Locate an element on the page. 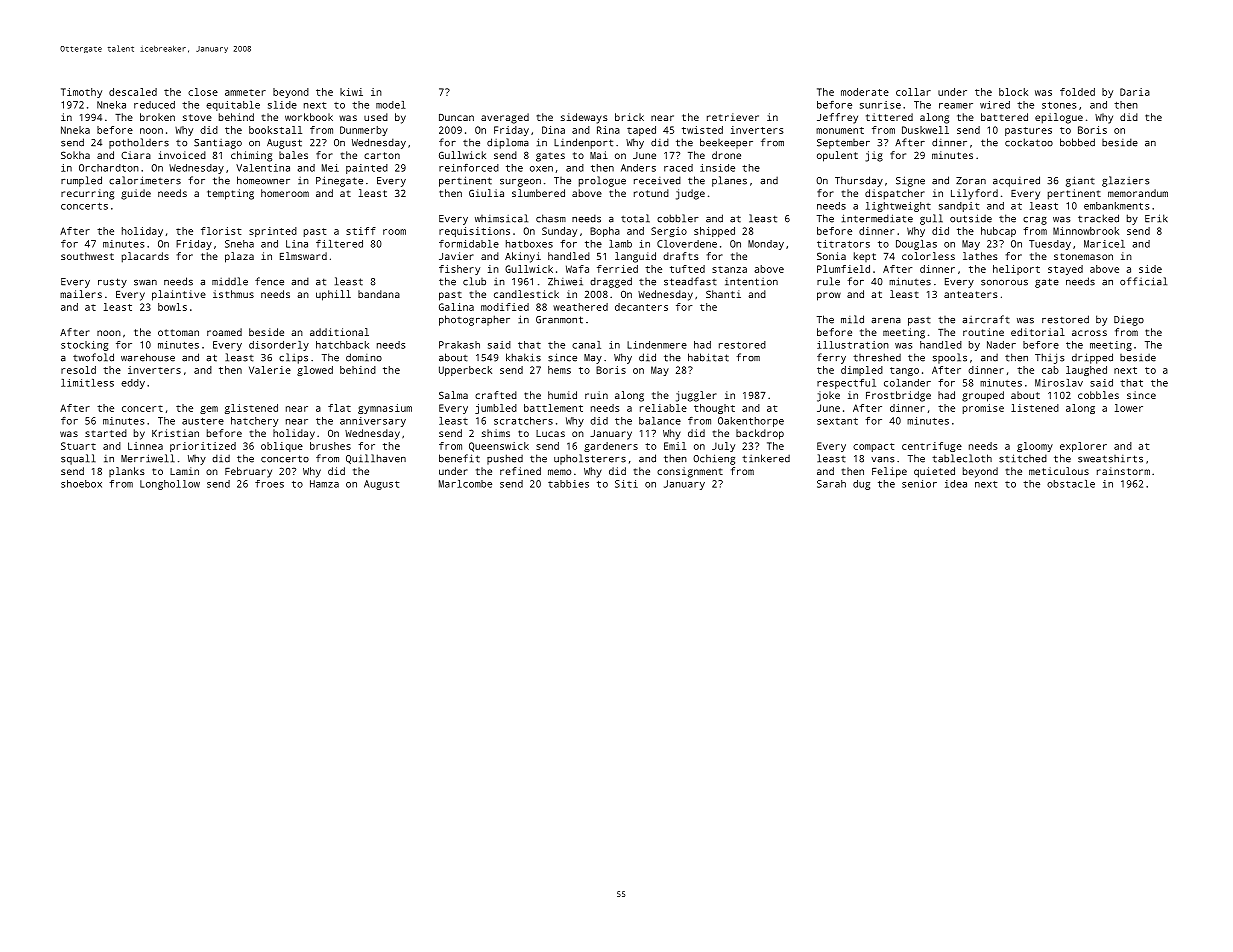 This document has width=1233, height=952. diploma is located at coordinates (508, 143).
